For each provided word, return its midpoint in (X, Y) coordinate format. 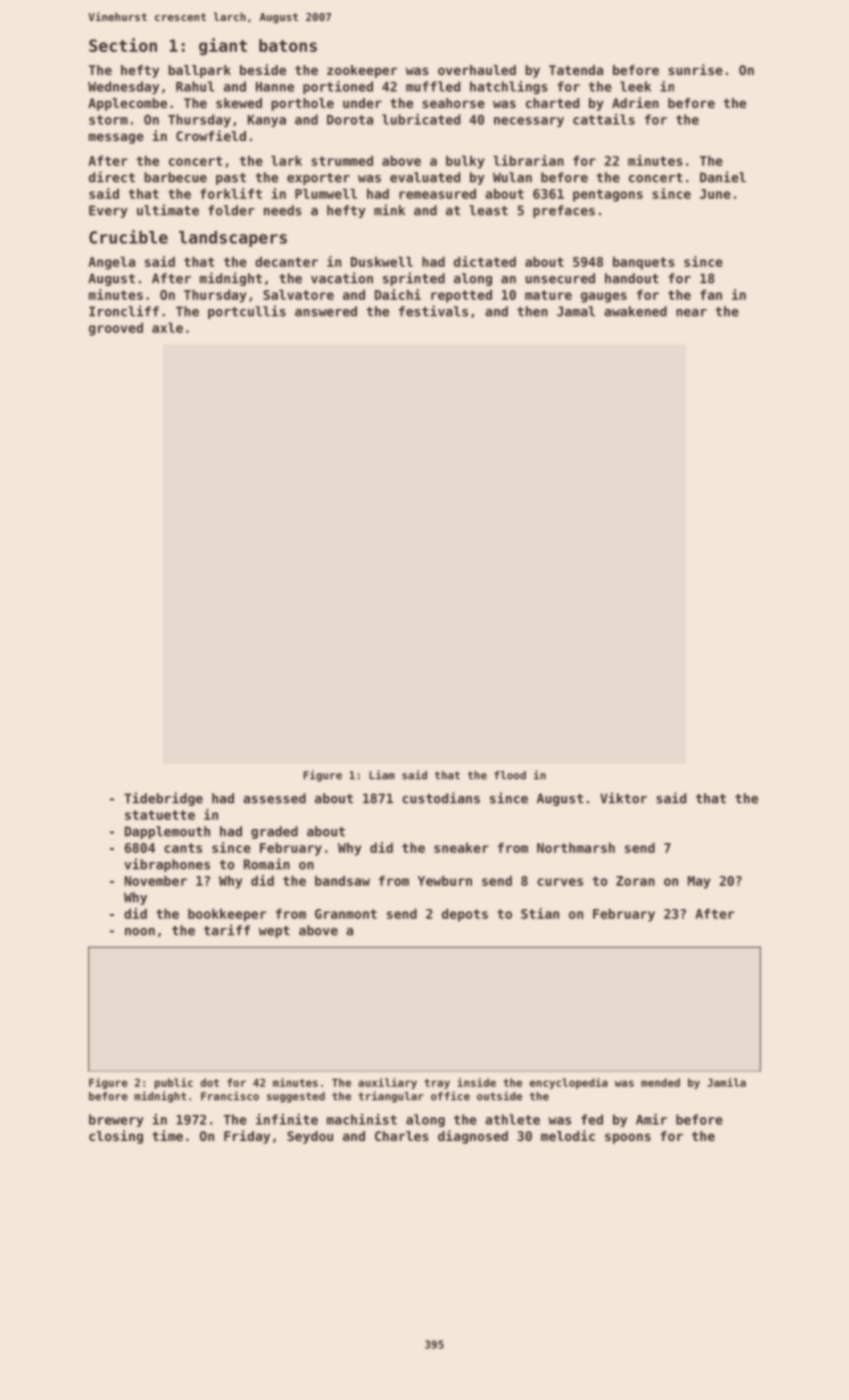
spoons (628, 1138)
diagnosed (473, 1137)
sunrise (695, 69)
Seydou (310, 1137)
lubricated (421, 119)
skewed (239, 103)
